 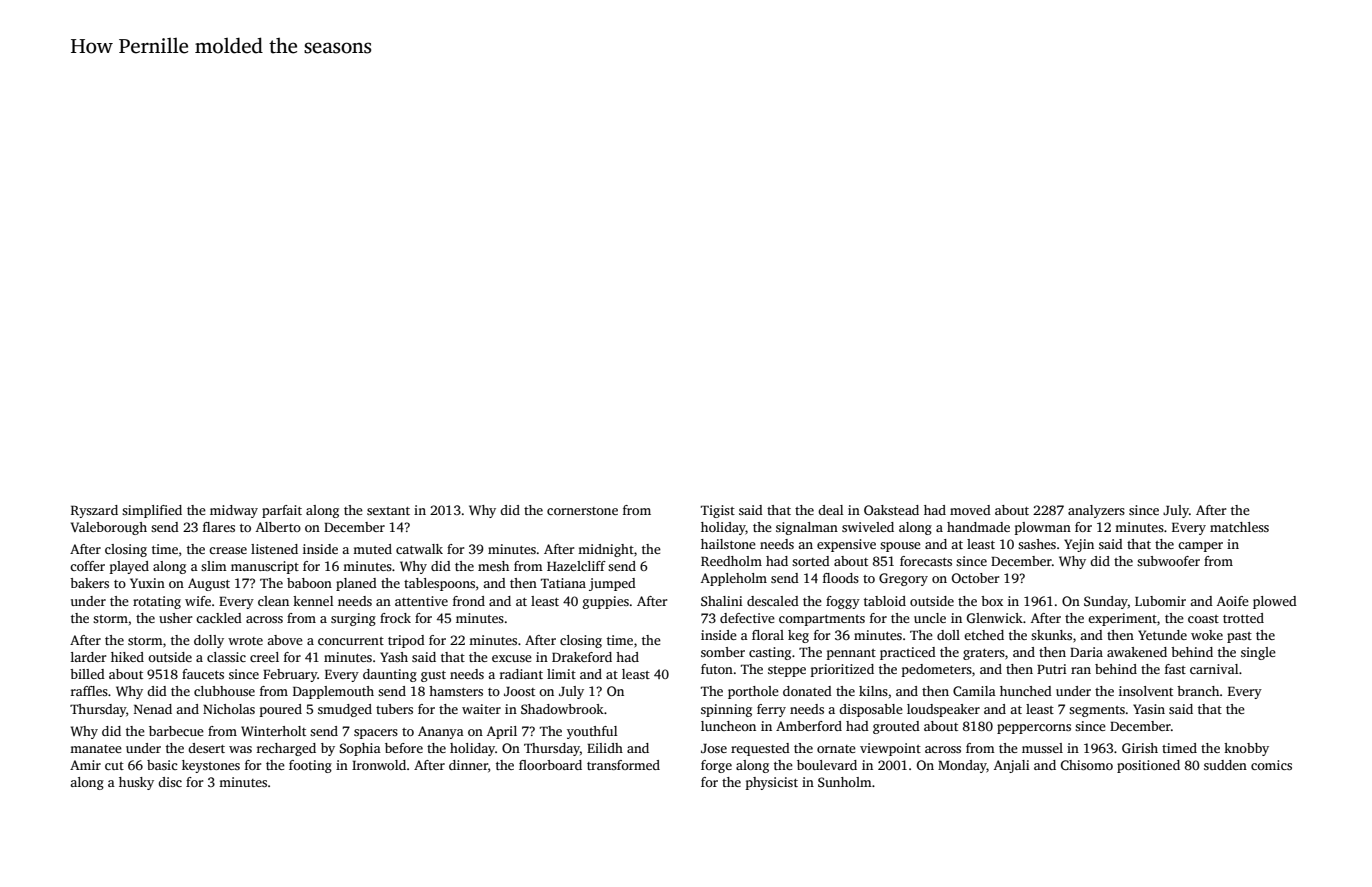 What do you see at coordinates (550, 765) in the screenshot?
I see `floorboard` at bounding box center [550, 765].
